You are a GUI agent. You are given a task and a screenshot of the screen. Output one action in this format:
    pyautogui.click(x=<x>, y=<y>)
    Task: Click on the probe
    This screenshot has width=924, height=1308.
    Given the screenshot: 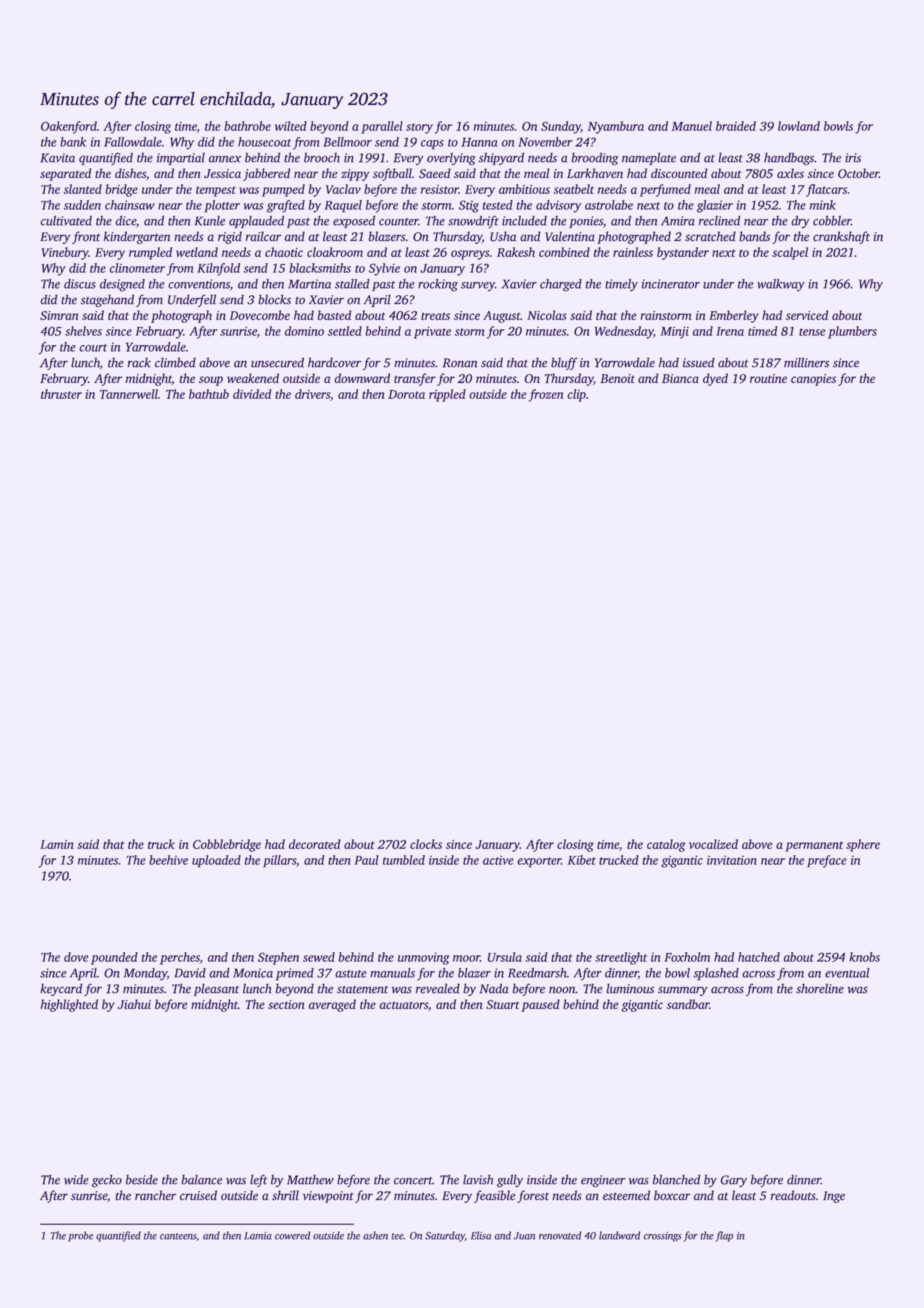 What is the action you would take?
    pyautogui.click(x=80, y=1236)
